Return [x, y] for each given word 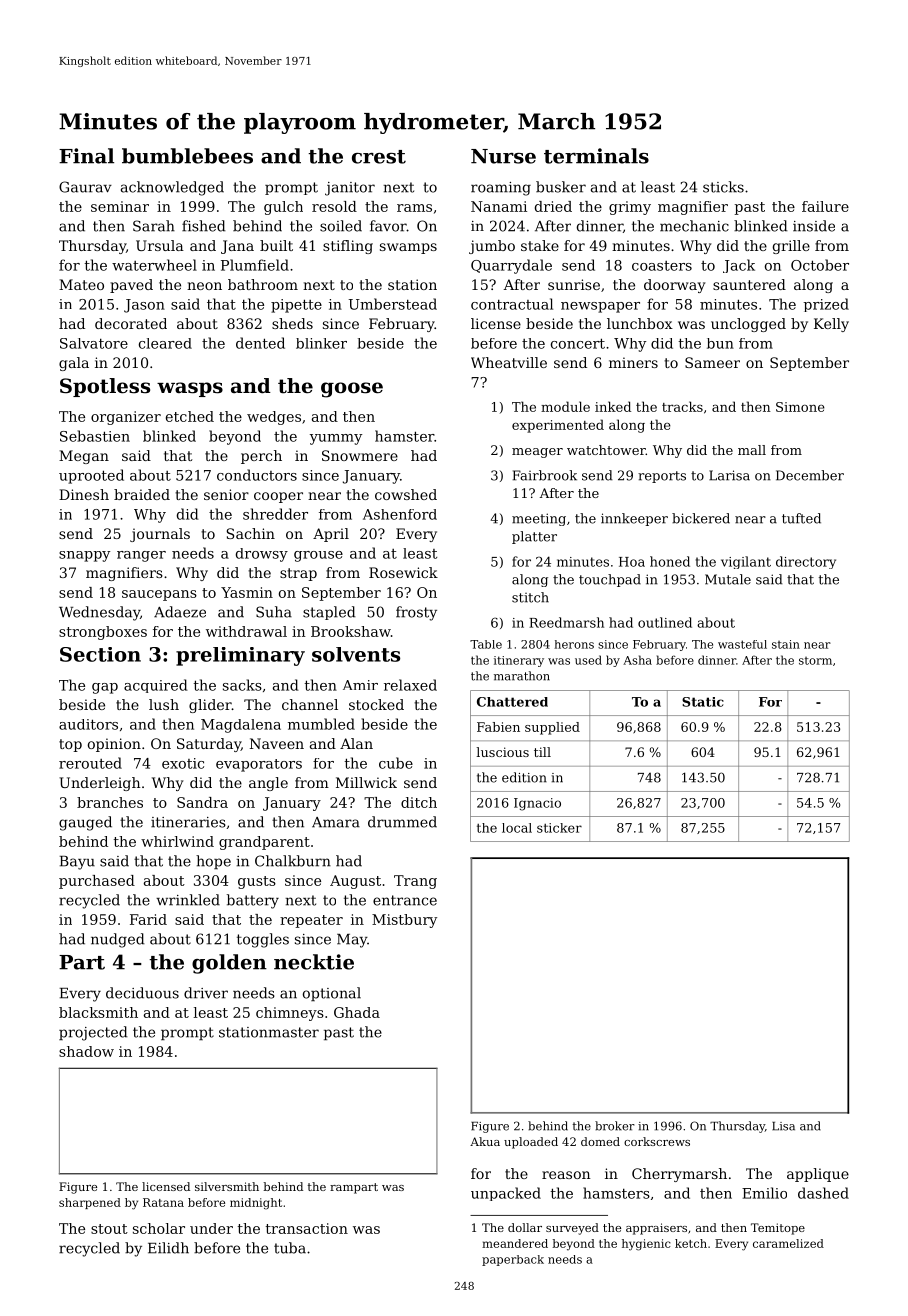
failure [825, 206]
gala [74, 364]
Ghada [357, 1012]
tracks [682, 406]
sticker [559, 828]
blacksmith [98, 1012]
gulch [283, 208]
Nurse [503, 156]
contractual [512, 304]
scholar [159, 1228]
